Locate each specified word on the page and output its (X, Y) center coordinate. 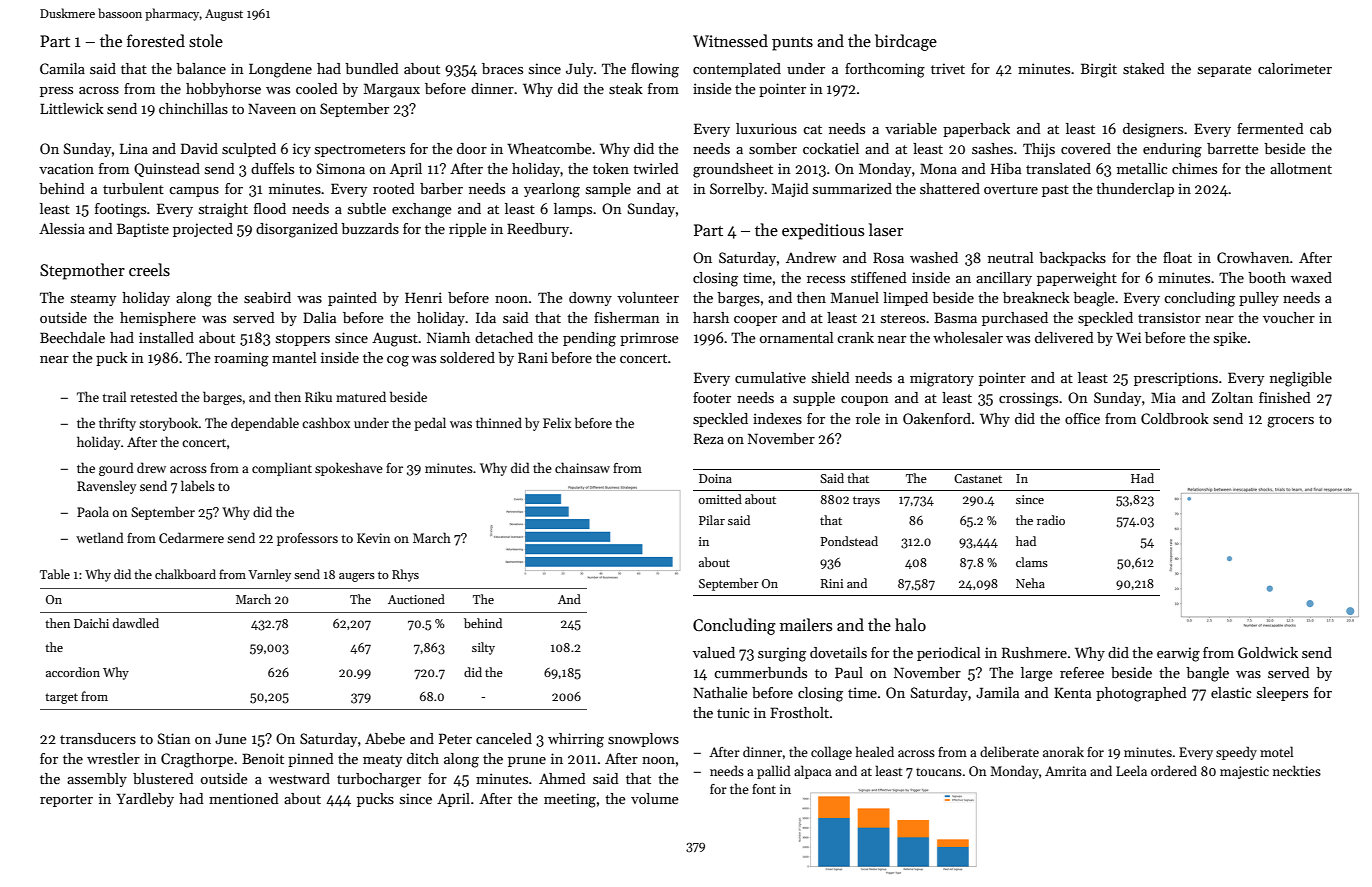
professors (307, 539)
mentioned (244, 798)
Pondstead (849, 541)
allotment (1301, 168)
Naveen (272, 108)
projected (203, 230)
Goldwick (1268, 652)
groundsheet (733, 170)
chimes (1194, 168)
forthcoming (885, 70)
